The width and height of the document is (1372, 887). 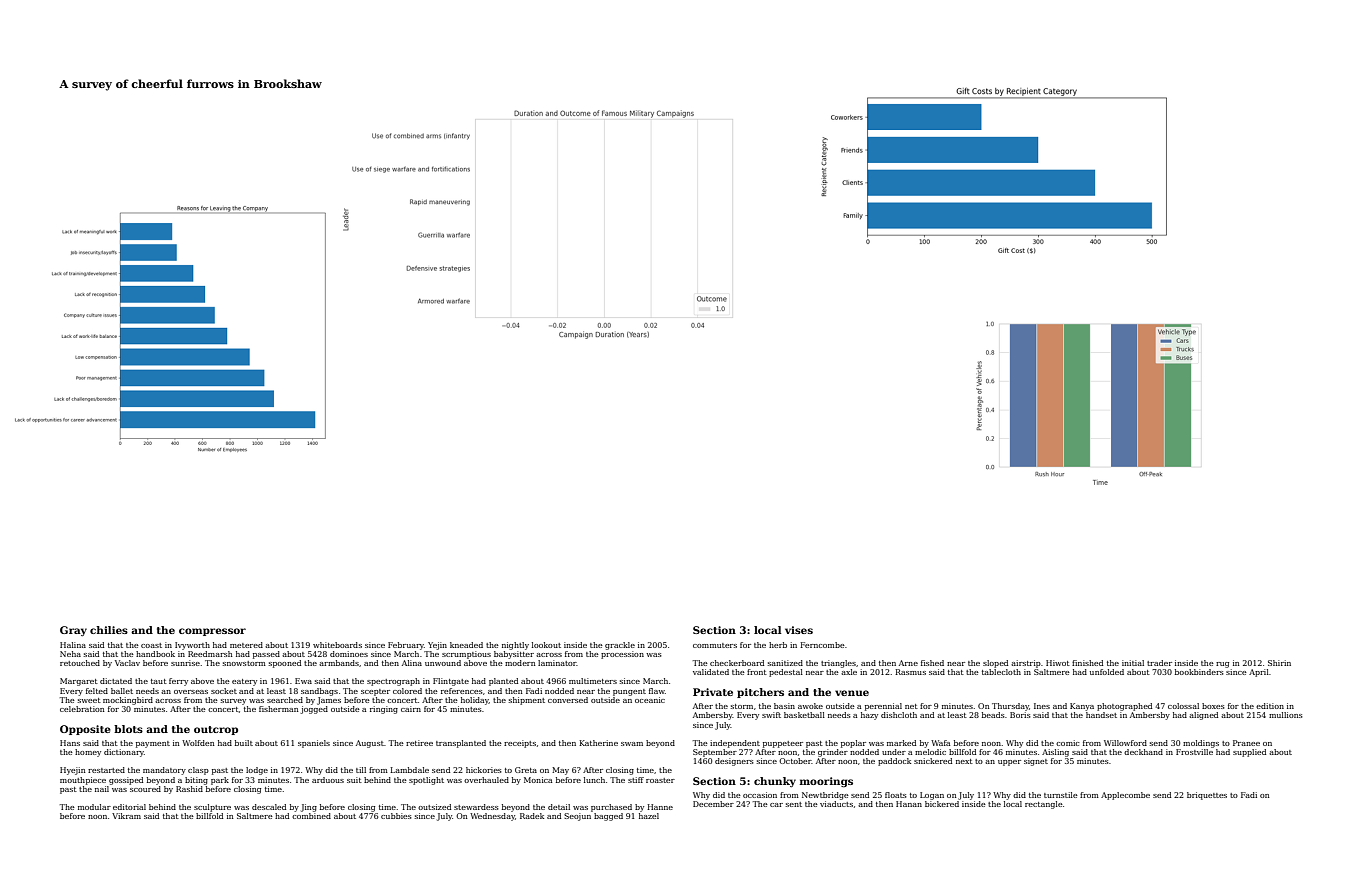 I want to click on arduous, so click(x=328, y=780).
